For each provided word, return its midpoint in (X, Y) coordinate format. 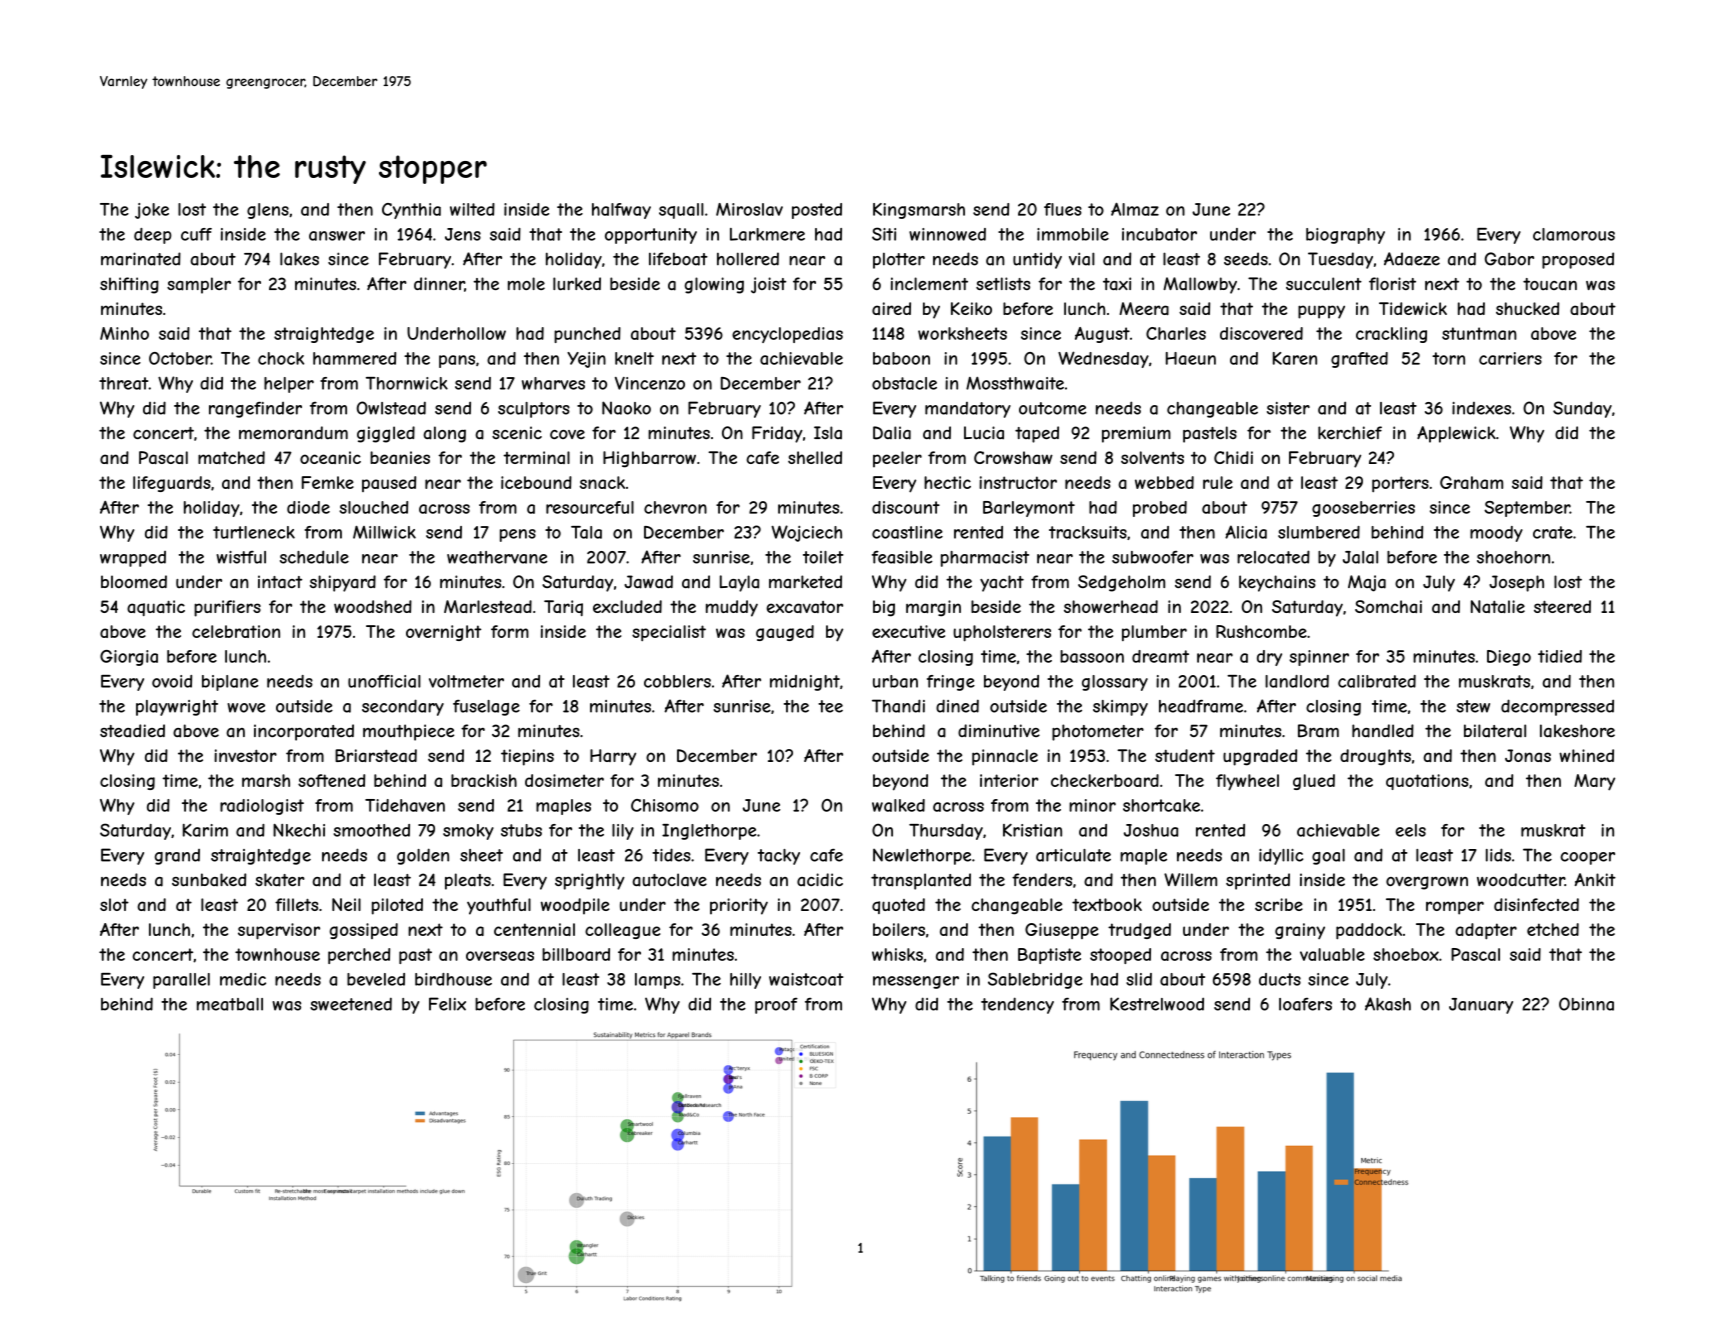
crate (1553, 532)
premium (1136, 434)
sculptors (534, 410)
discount (906, 507)
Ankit (1595, 879)
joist (768, 285)
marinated (141, 259)
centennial (534, 929)
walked (898, 805)
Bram (1318, 731)
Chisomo (665, 805)
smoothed (372, 830)
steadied (132, 731)
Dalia (892, 433)
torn (1448, 358)
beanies (400, 457)
